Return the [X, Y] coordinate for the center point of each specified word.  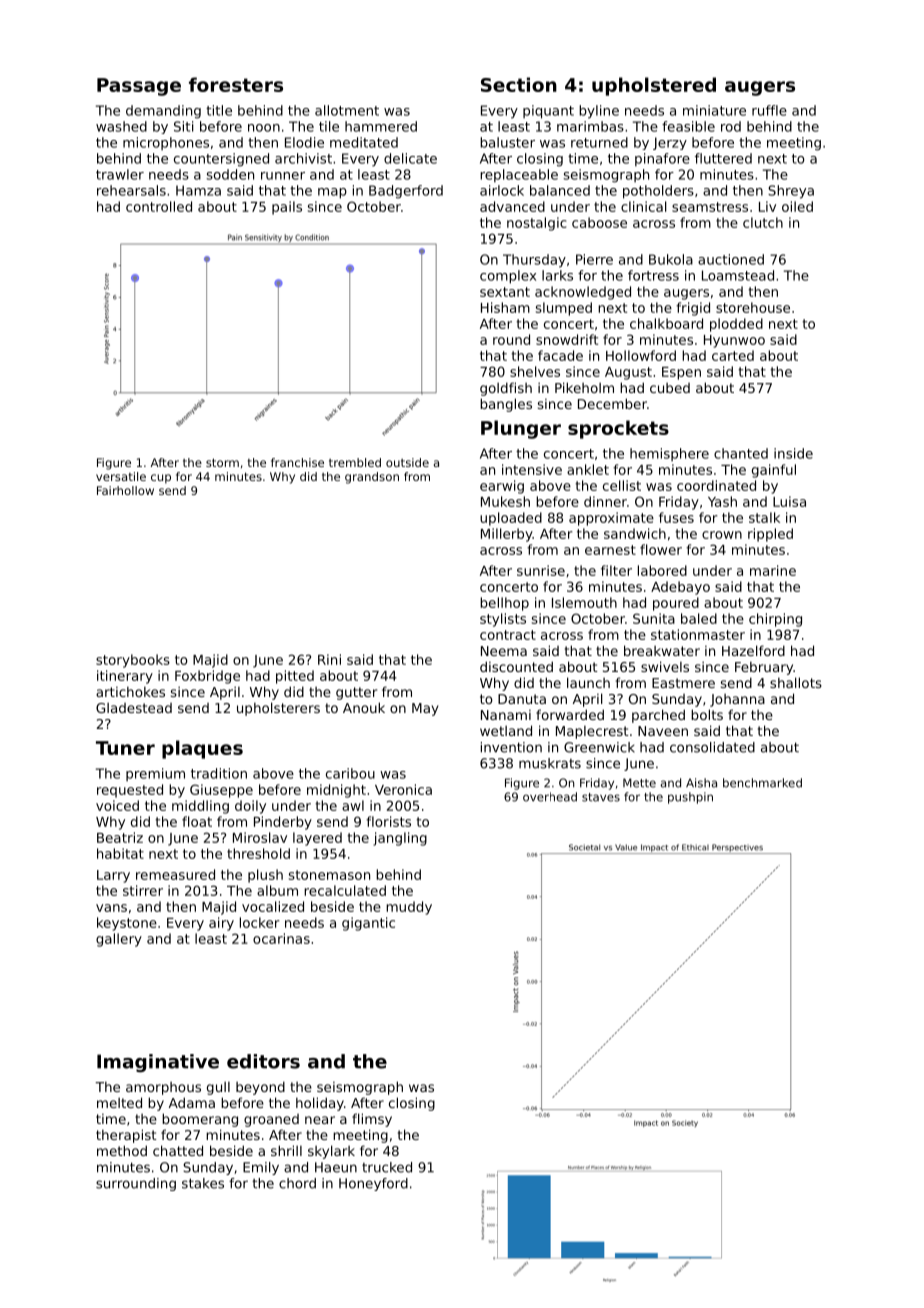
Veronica [403, 789]
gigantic [368, 924]
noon [264, 128]
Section [519, 84]
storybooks [133, 661]
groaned [271, 1120]
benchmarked [762, 783]
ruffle [769, 110]
